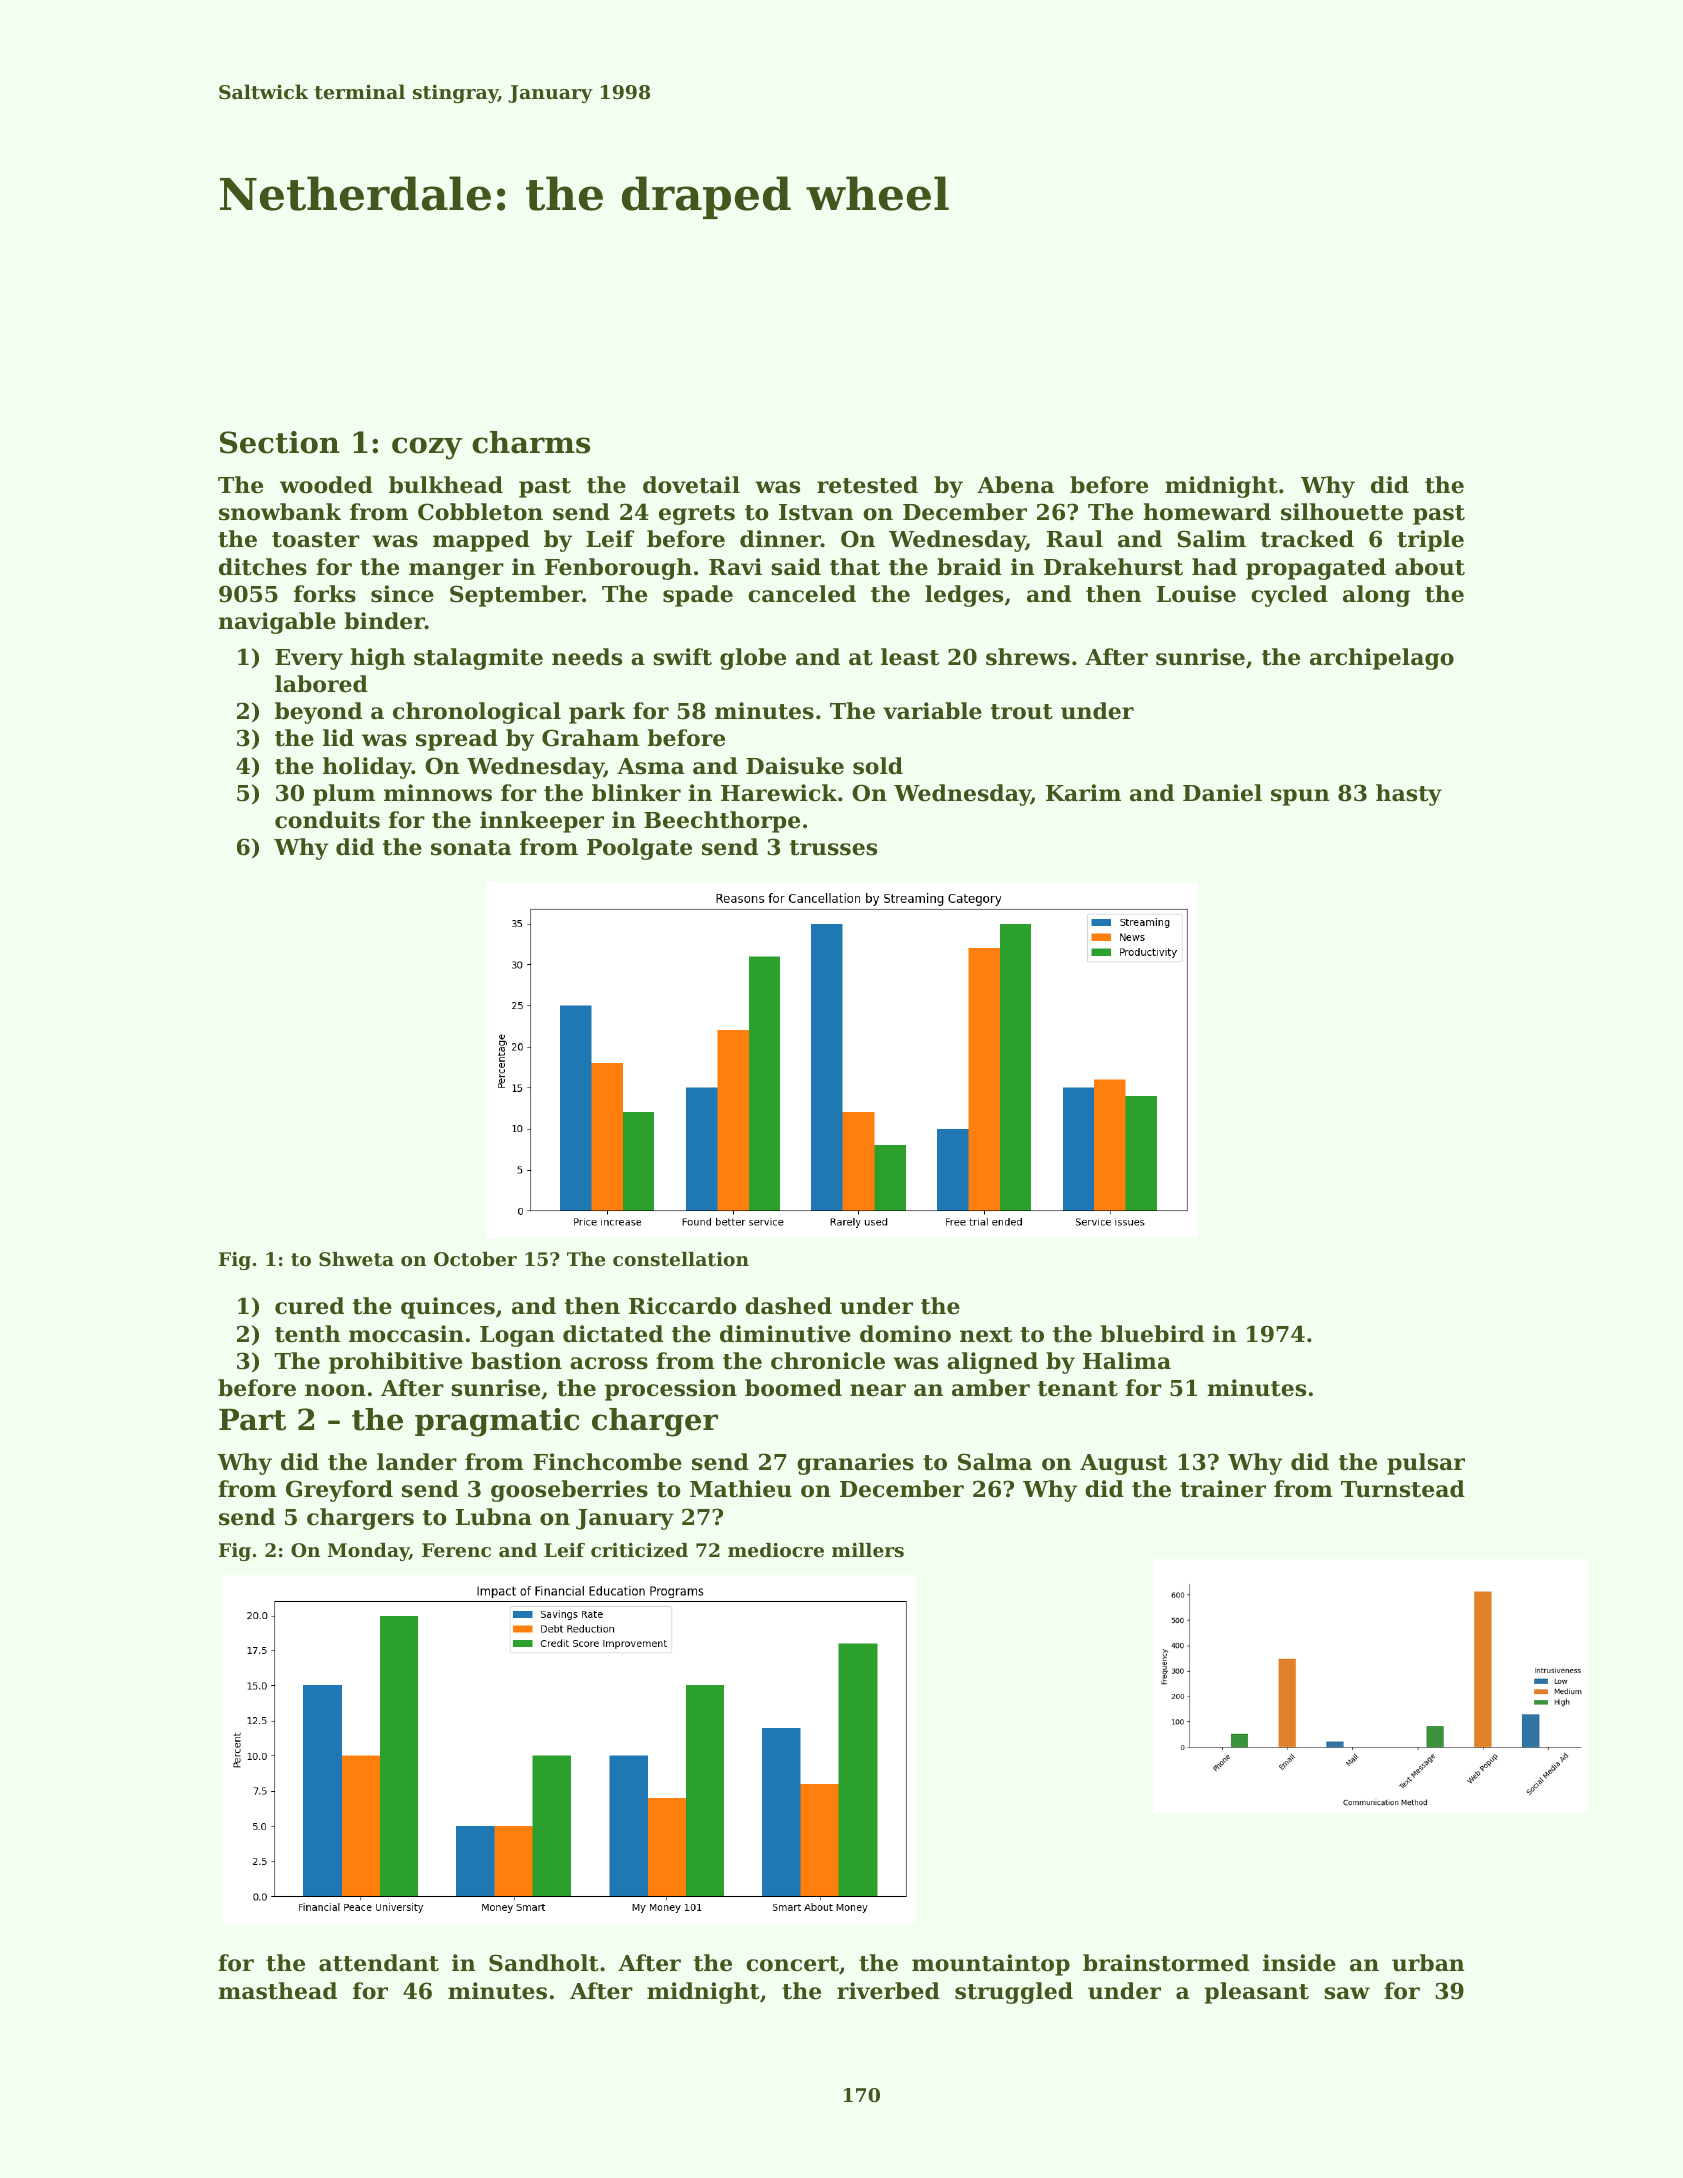 This image has width=1683, height=2178. What do you see at coordinates (456, 571) in the image?
I see `manger` at bounding box center [456, 571].
